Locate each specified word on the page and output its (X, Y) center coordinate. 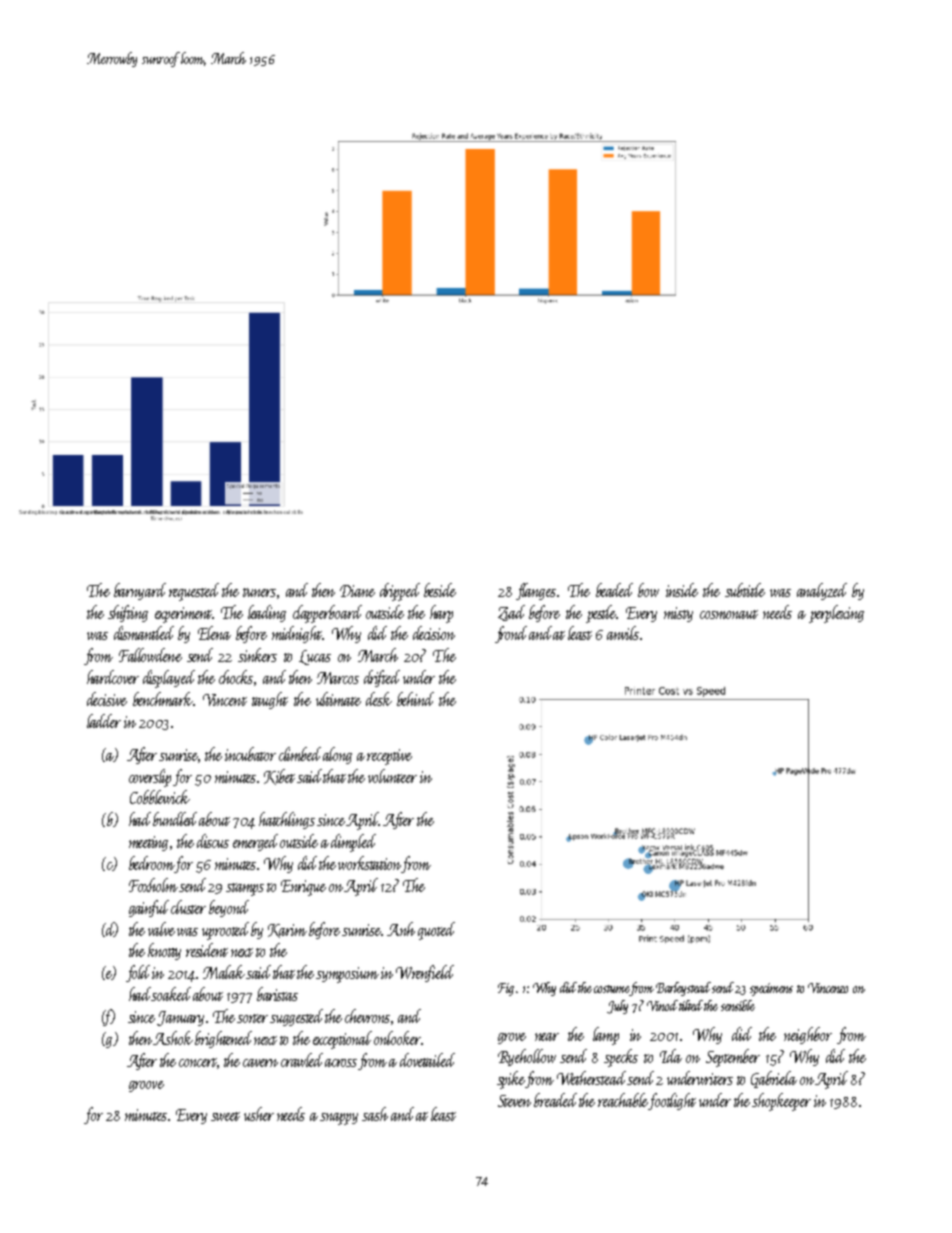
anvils (623, 633)
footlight (672, 1101)
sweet (225, 1116)
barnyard (140, 591)
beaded (614, 590)
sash (375, 1114)
